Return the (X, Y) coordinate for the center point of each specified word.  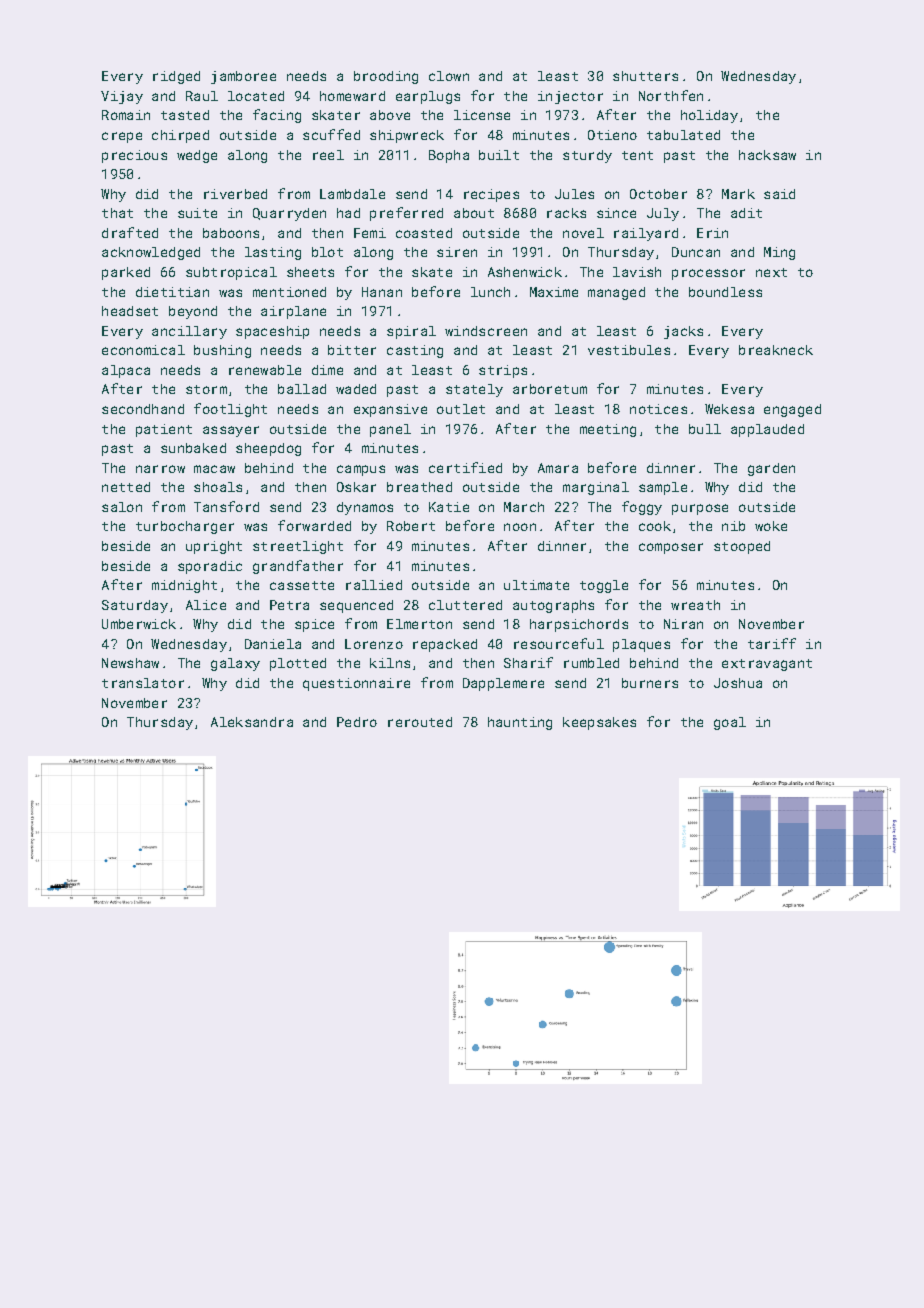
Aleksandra (252, 722)
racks (566, 213)
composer (671, 548)
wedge (197, 156)
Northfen (671, 95)
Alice (206, 605)
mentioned (289, 292)
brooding (386, 77)
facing (277, 116)
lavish (637, 272)
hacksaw (767, 155)
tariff (772, 643)
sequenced (356, 606)
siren (457, 252)
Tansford (226, 506)
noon (520, 527)
